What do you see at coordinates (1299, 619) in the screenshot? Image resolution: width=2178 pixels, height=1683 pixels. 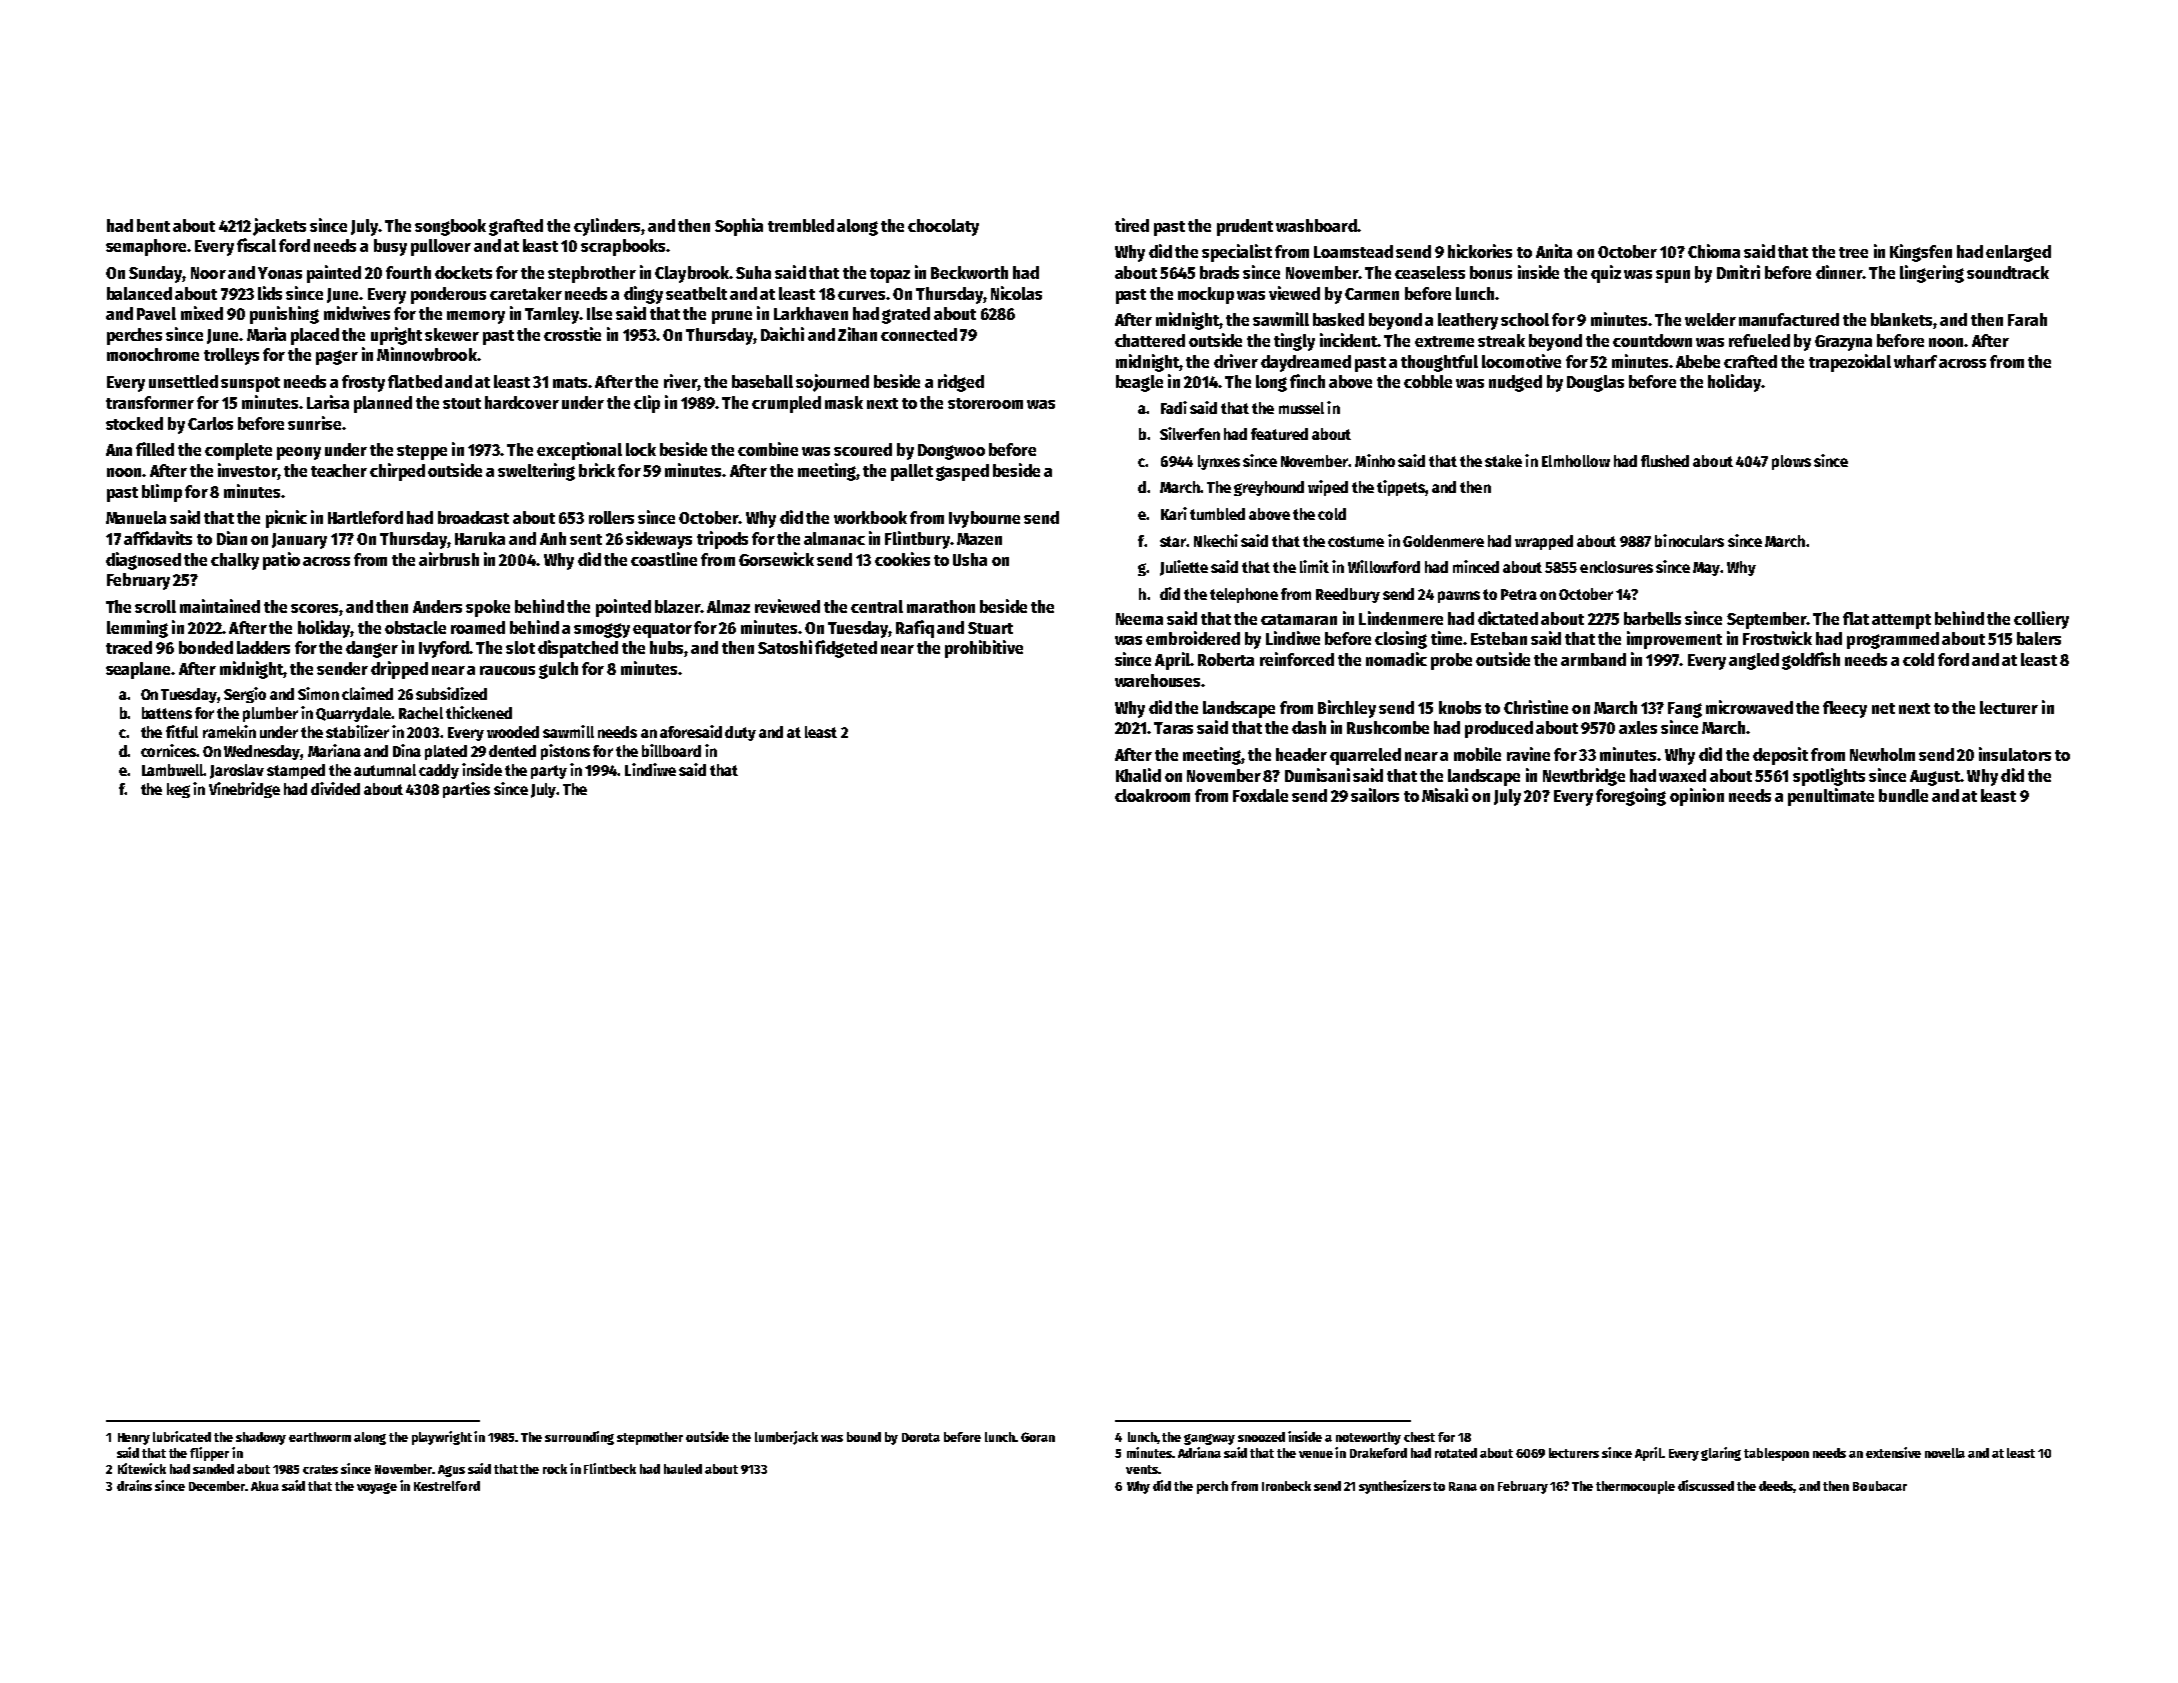 I see `catamaran` at bounding box center [1299, 619].
